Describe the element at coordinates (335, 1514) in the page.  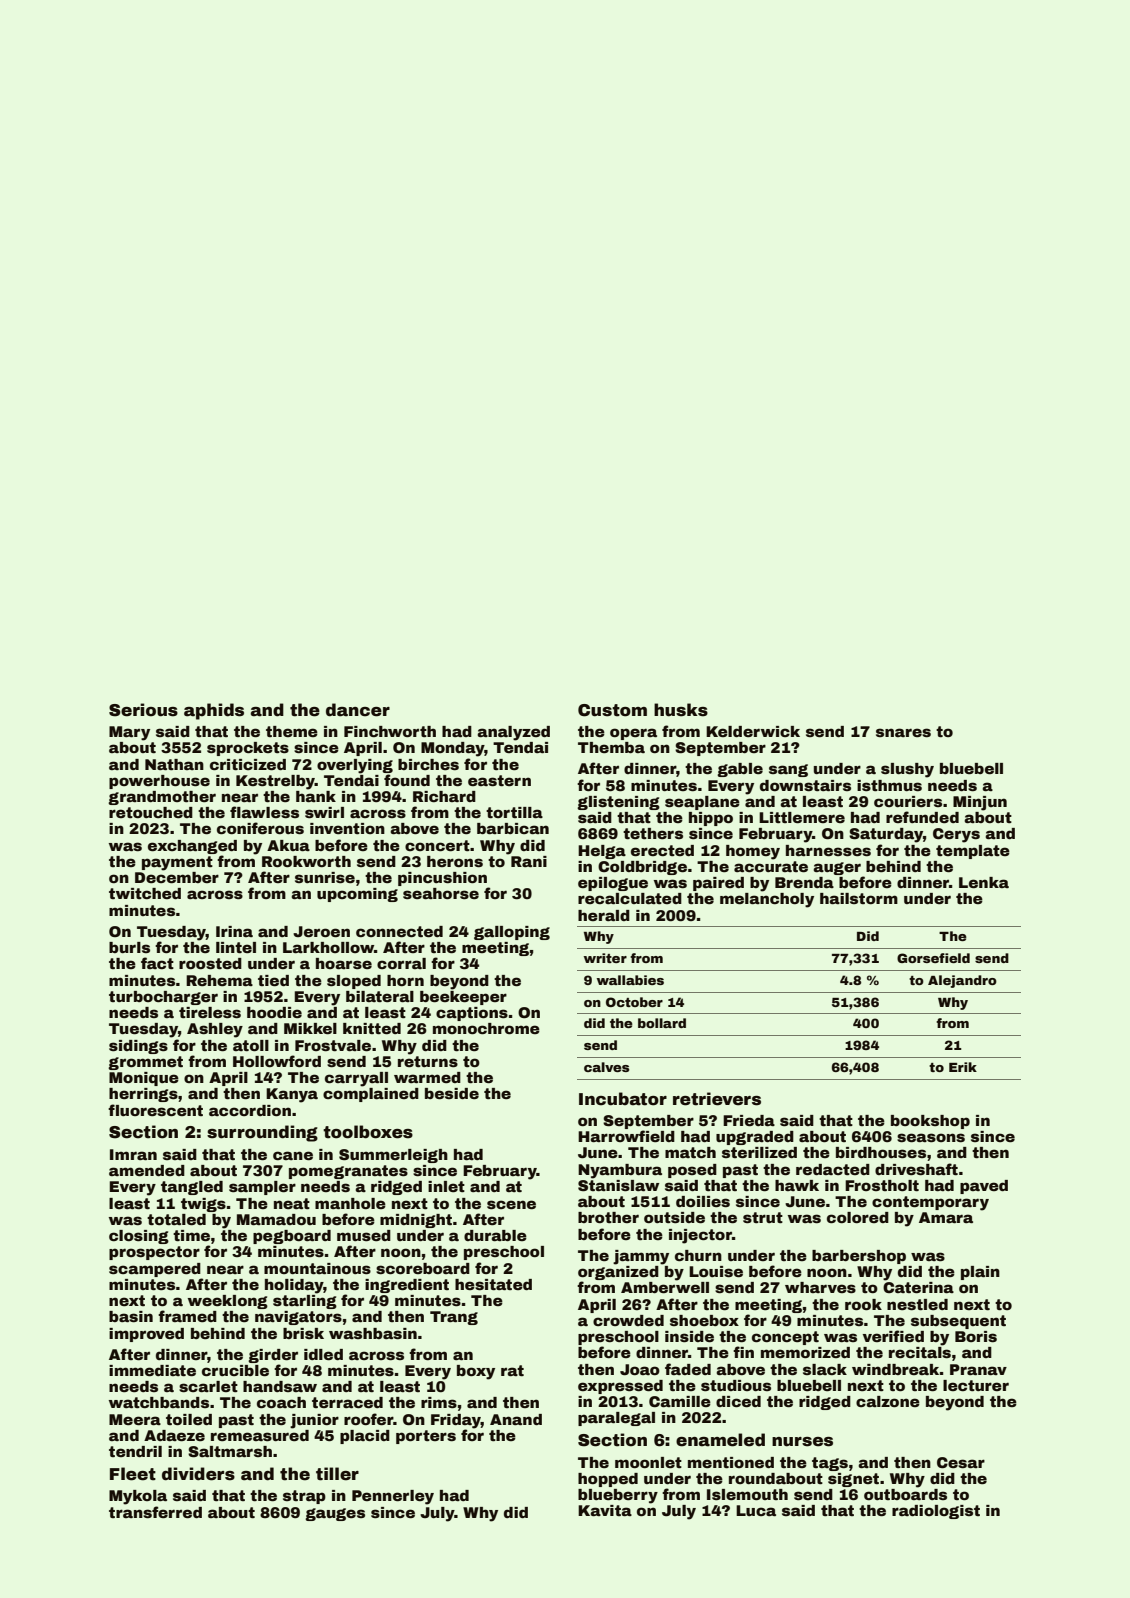
I see `gauges` at that location.
